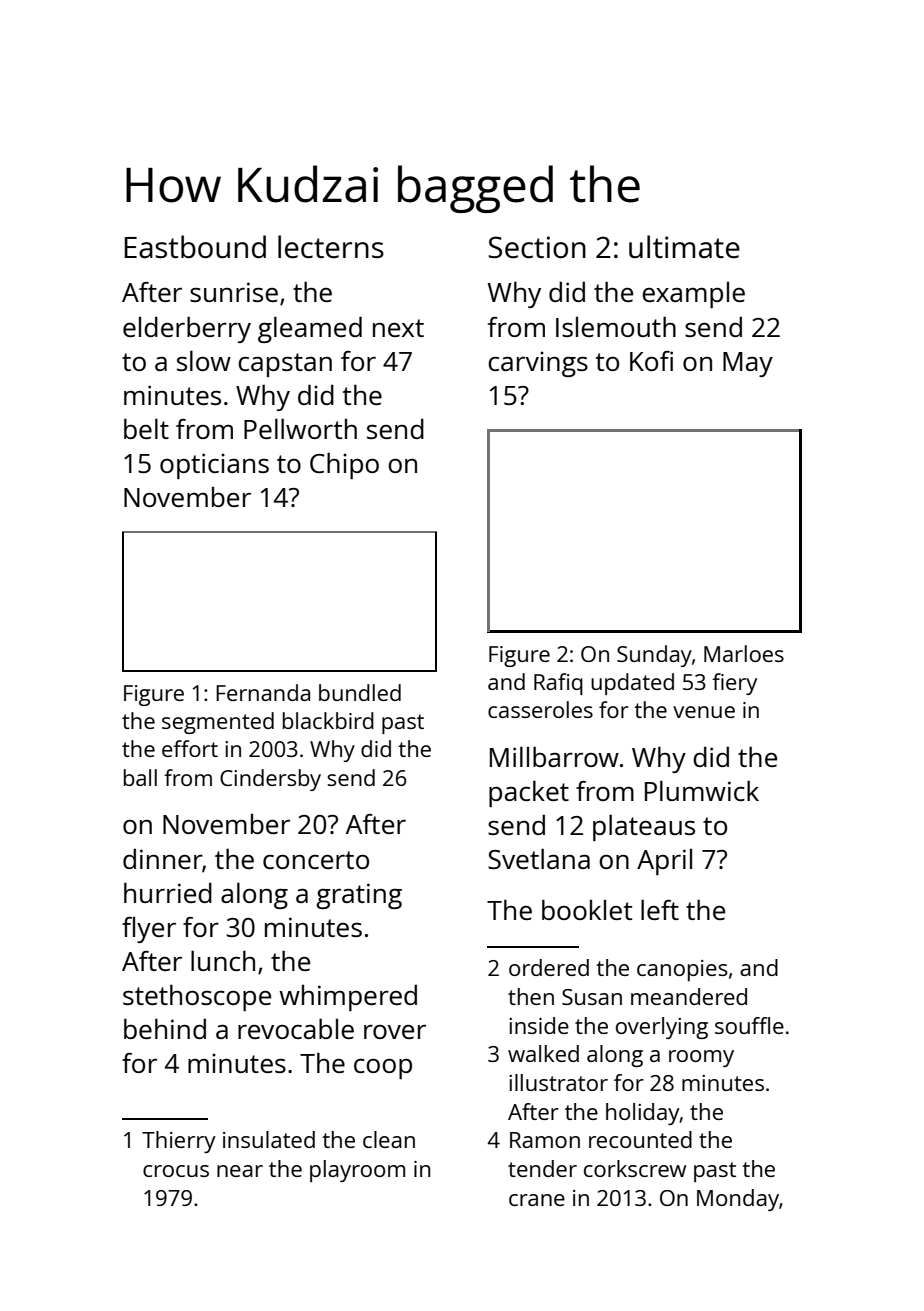  What do you see at coordinates (529, 793) in the screenshot?
I see `packet` at bounding box center [529, 793].
